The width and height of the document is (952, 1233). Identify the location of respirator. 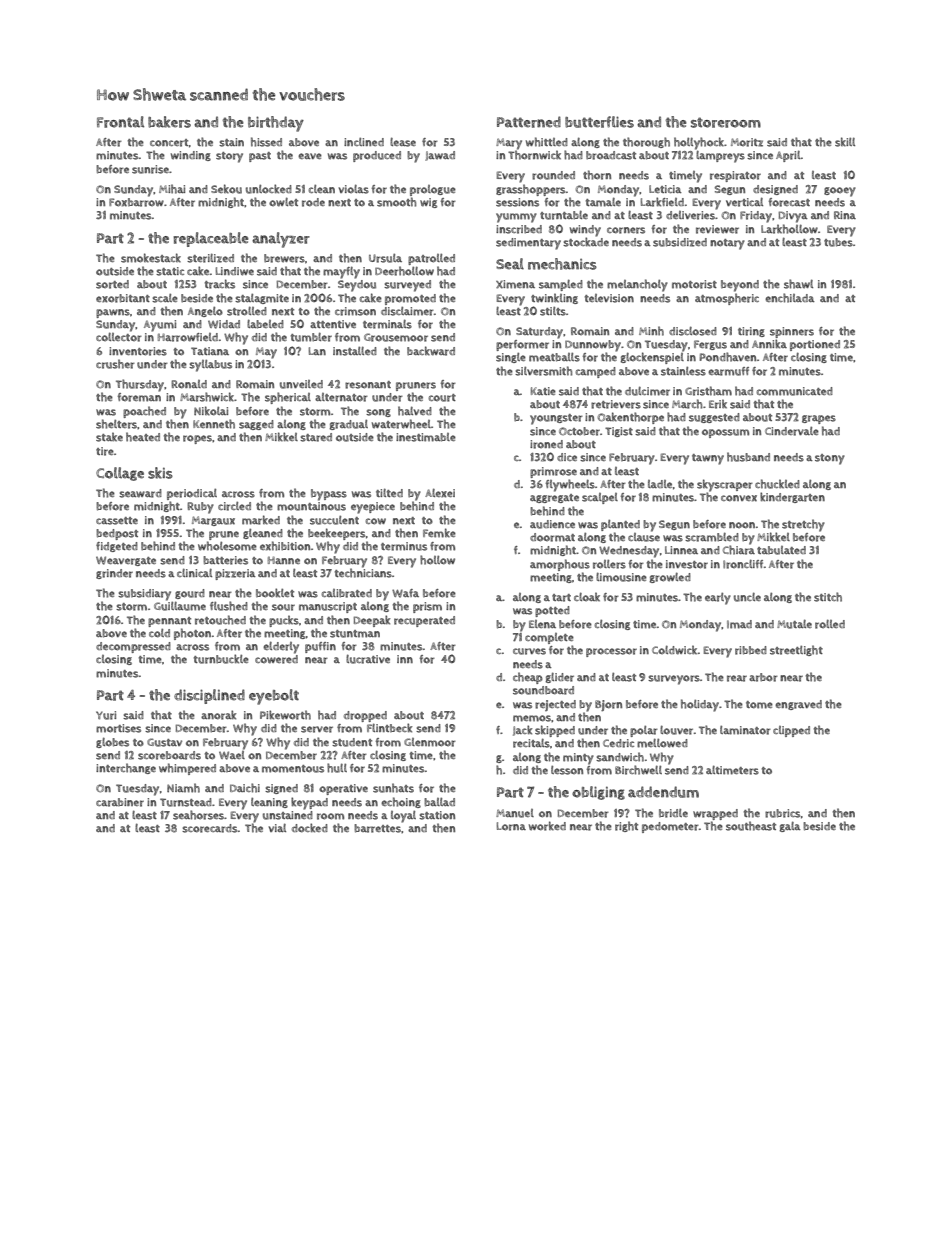
(735, 176).
